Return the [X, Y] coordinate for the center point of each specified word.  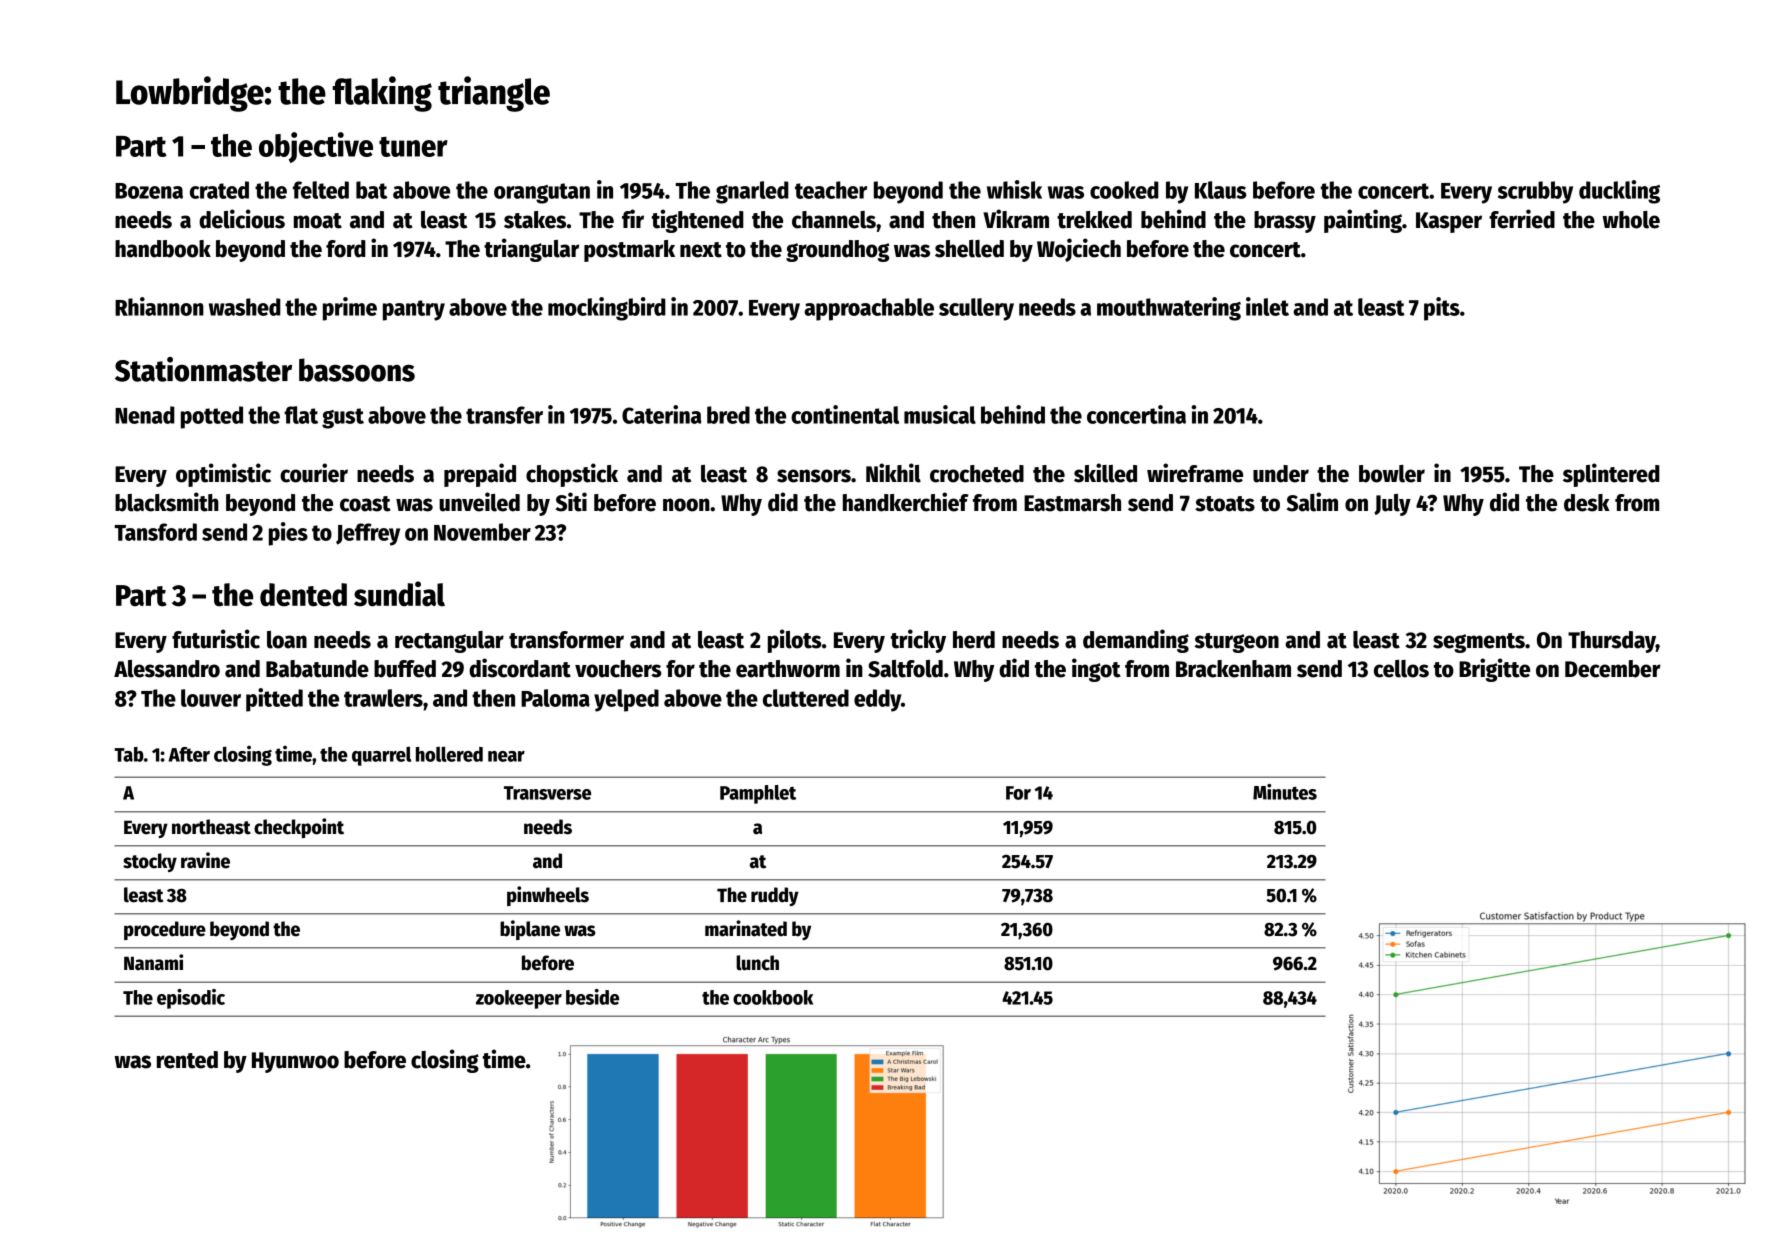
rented [187, 1060]
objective [316, 147]
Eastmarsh [1072, 503]
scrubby [1535, 192]
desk [1587, 503]
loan [287, 640]
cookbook [773, 997]
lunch [757, 963]
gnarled [752, 192]
